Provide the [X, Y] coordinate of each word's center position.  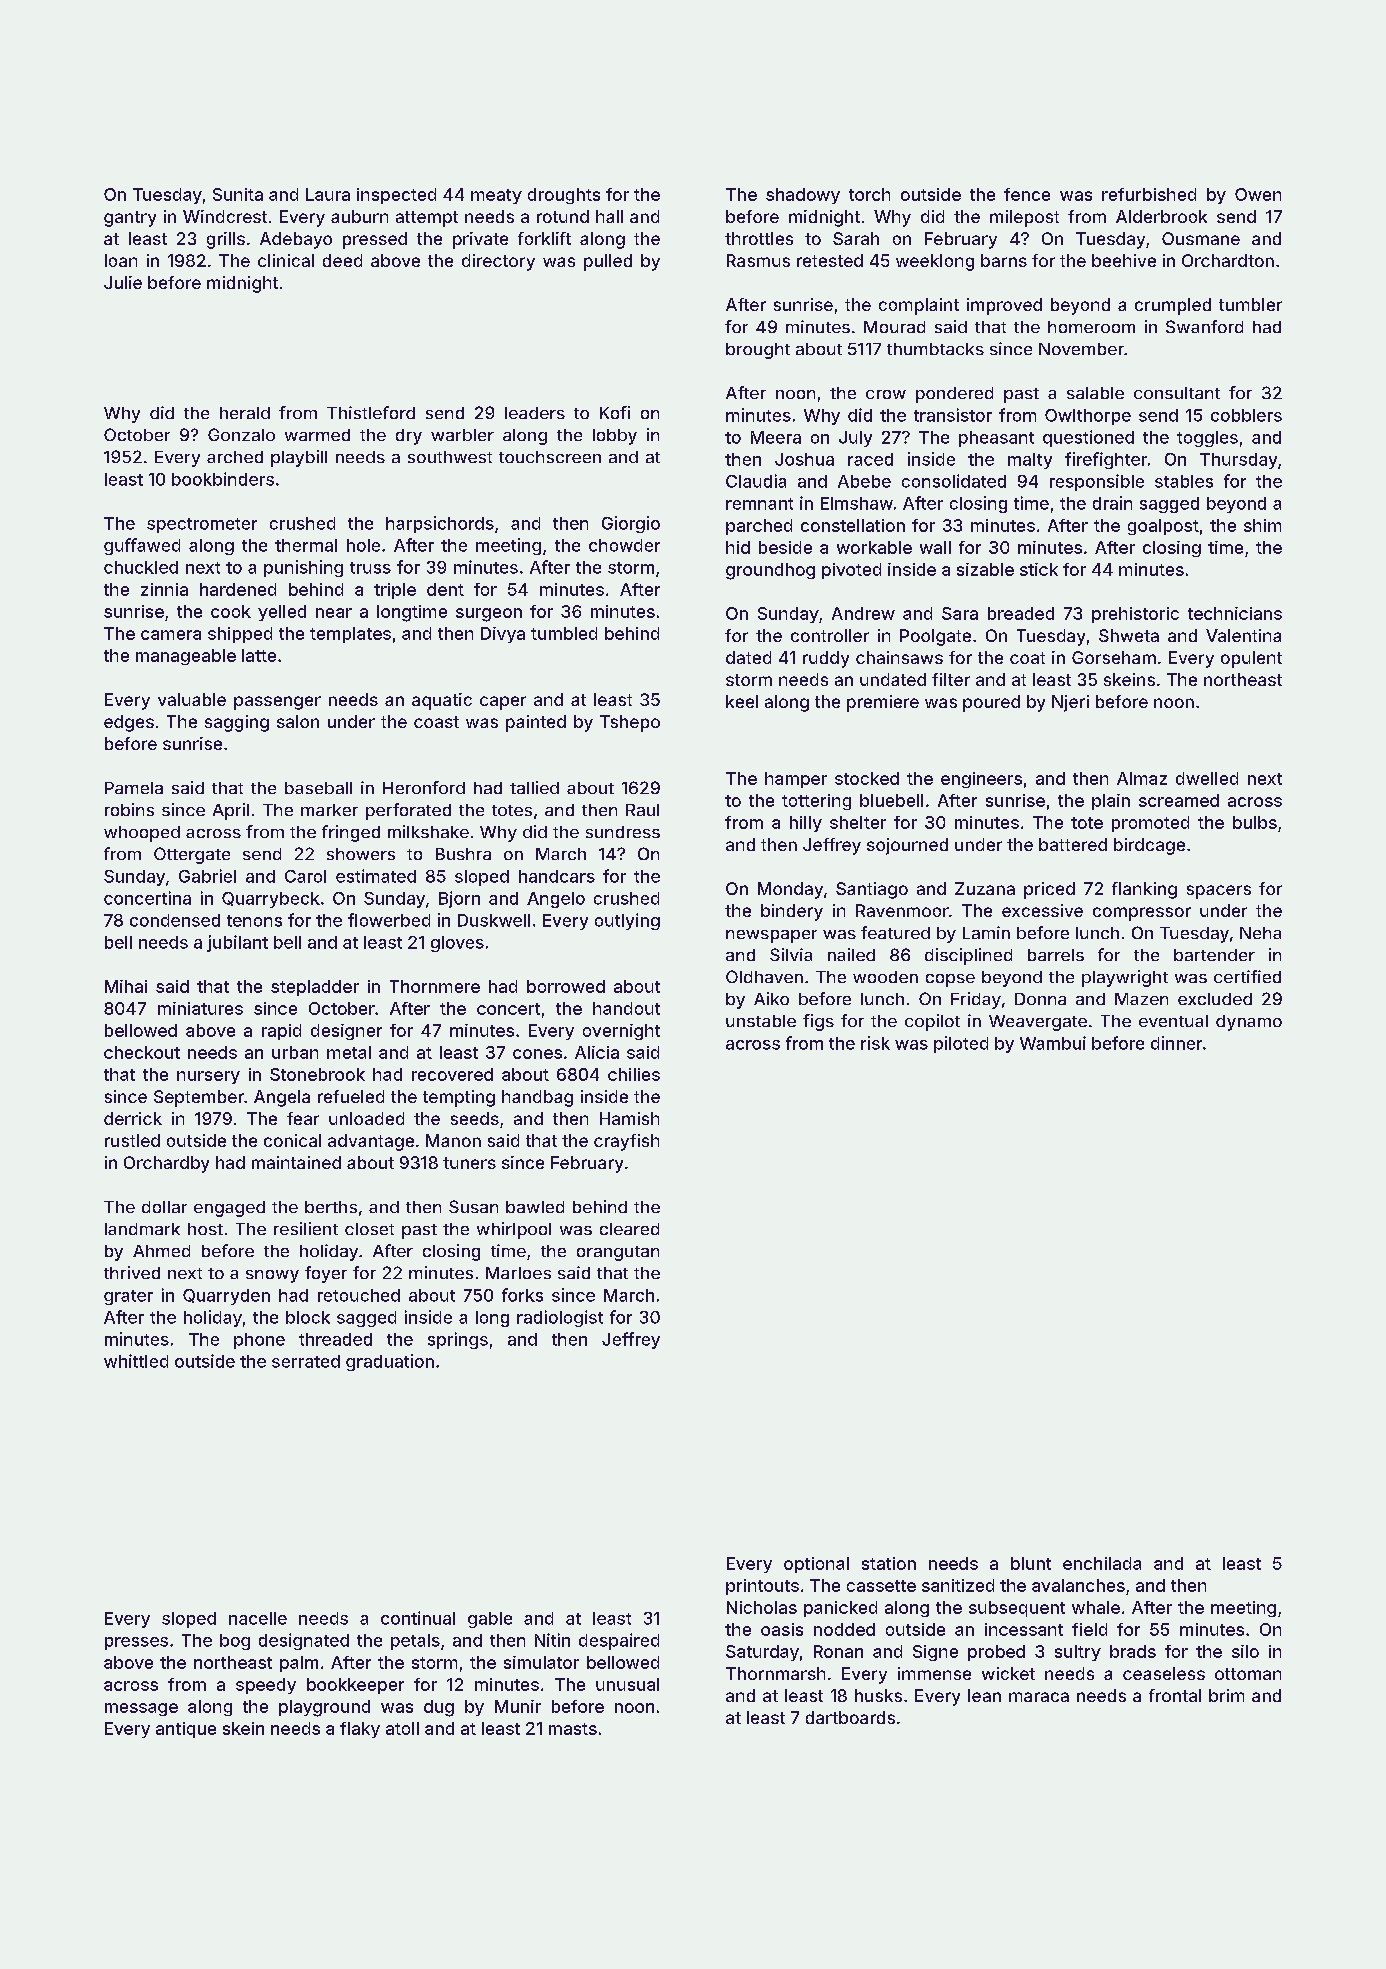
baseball [318, 788]
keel [742, 701]
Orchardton [1228, 260]
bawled [535, 1207]
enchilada [1102, 1563]
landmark [142, 1229]
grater [128, 1297]
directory [498, 262]
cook [231, 611]
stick [1039, 569]
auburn [359, 216]
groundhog [770, 571]
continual [418, 1618]
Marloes [518, 1273]
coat [1027, 658]
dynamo [1249, 1023]
